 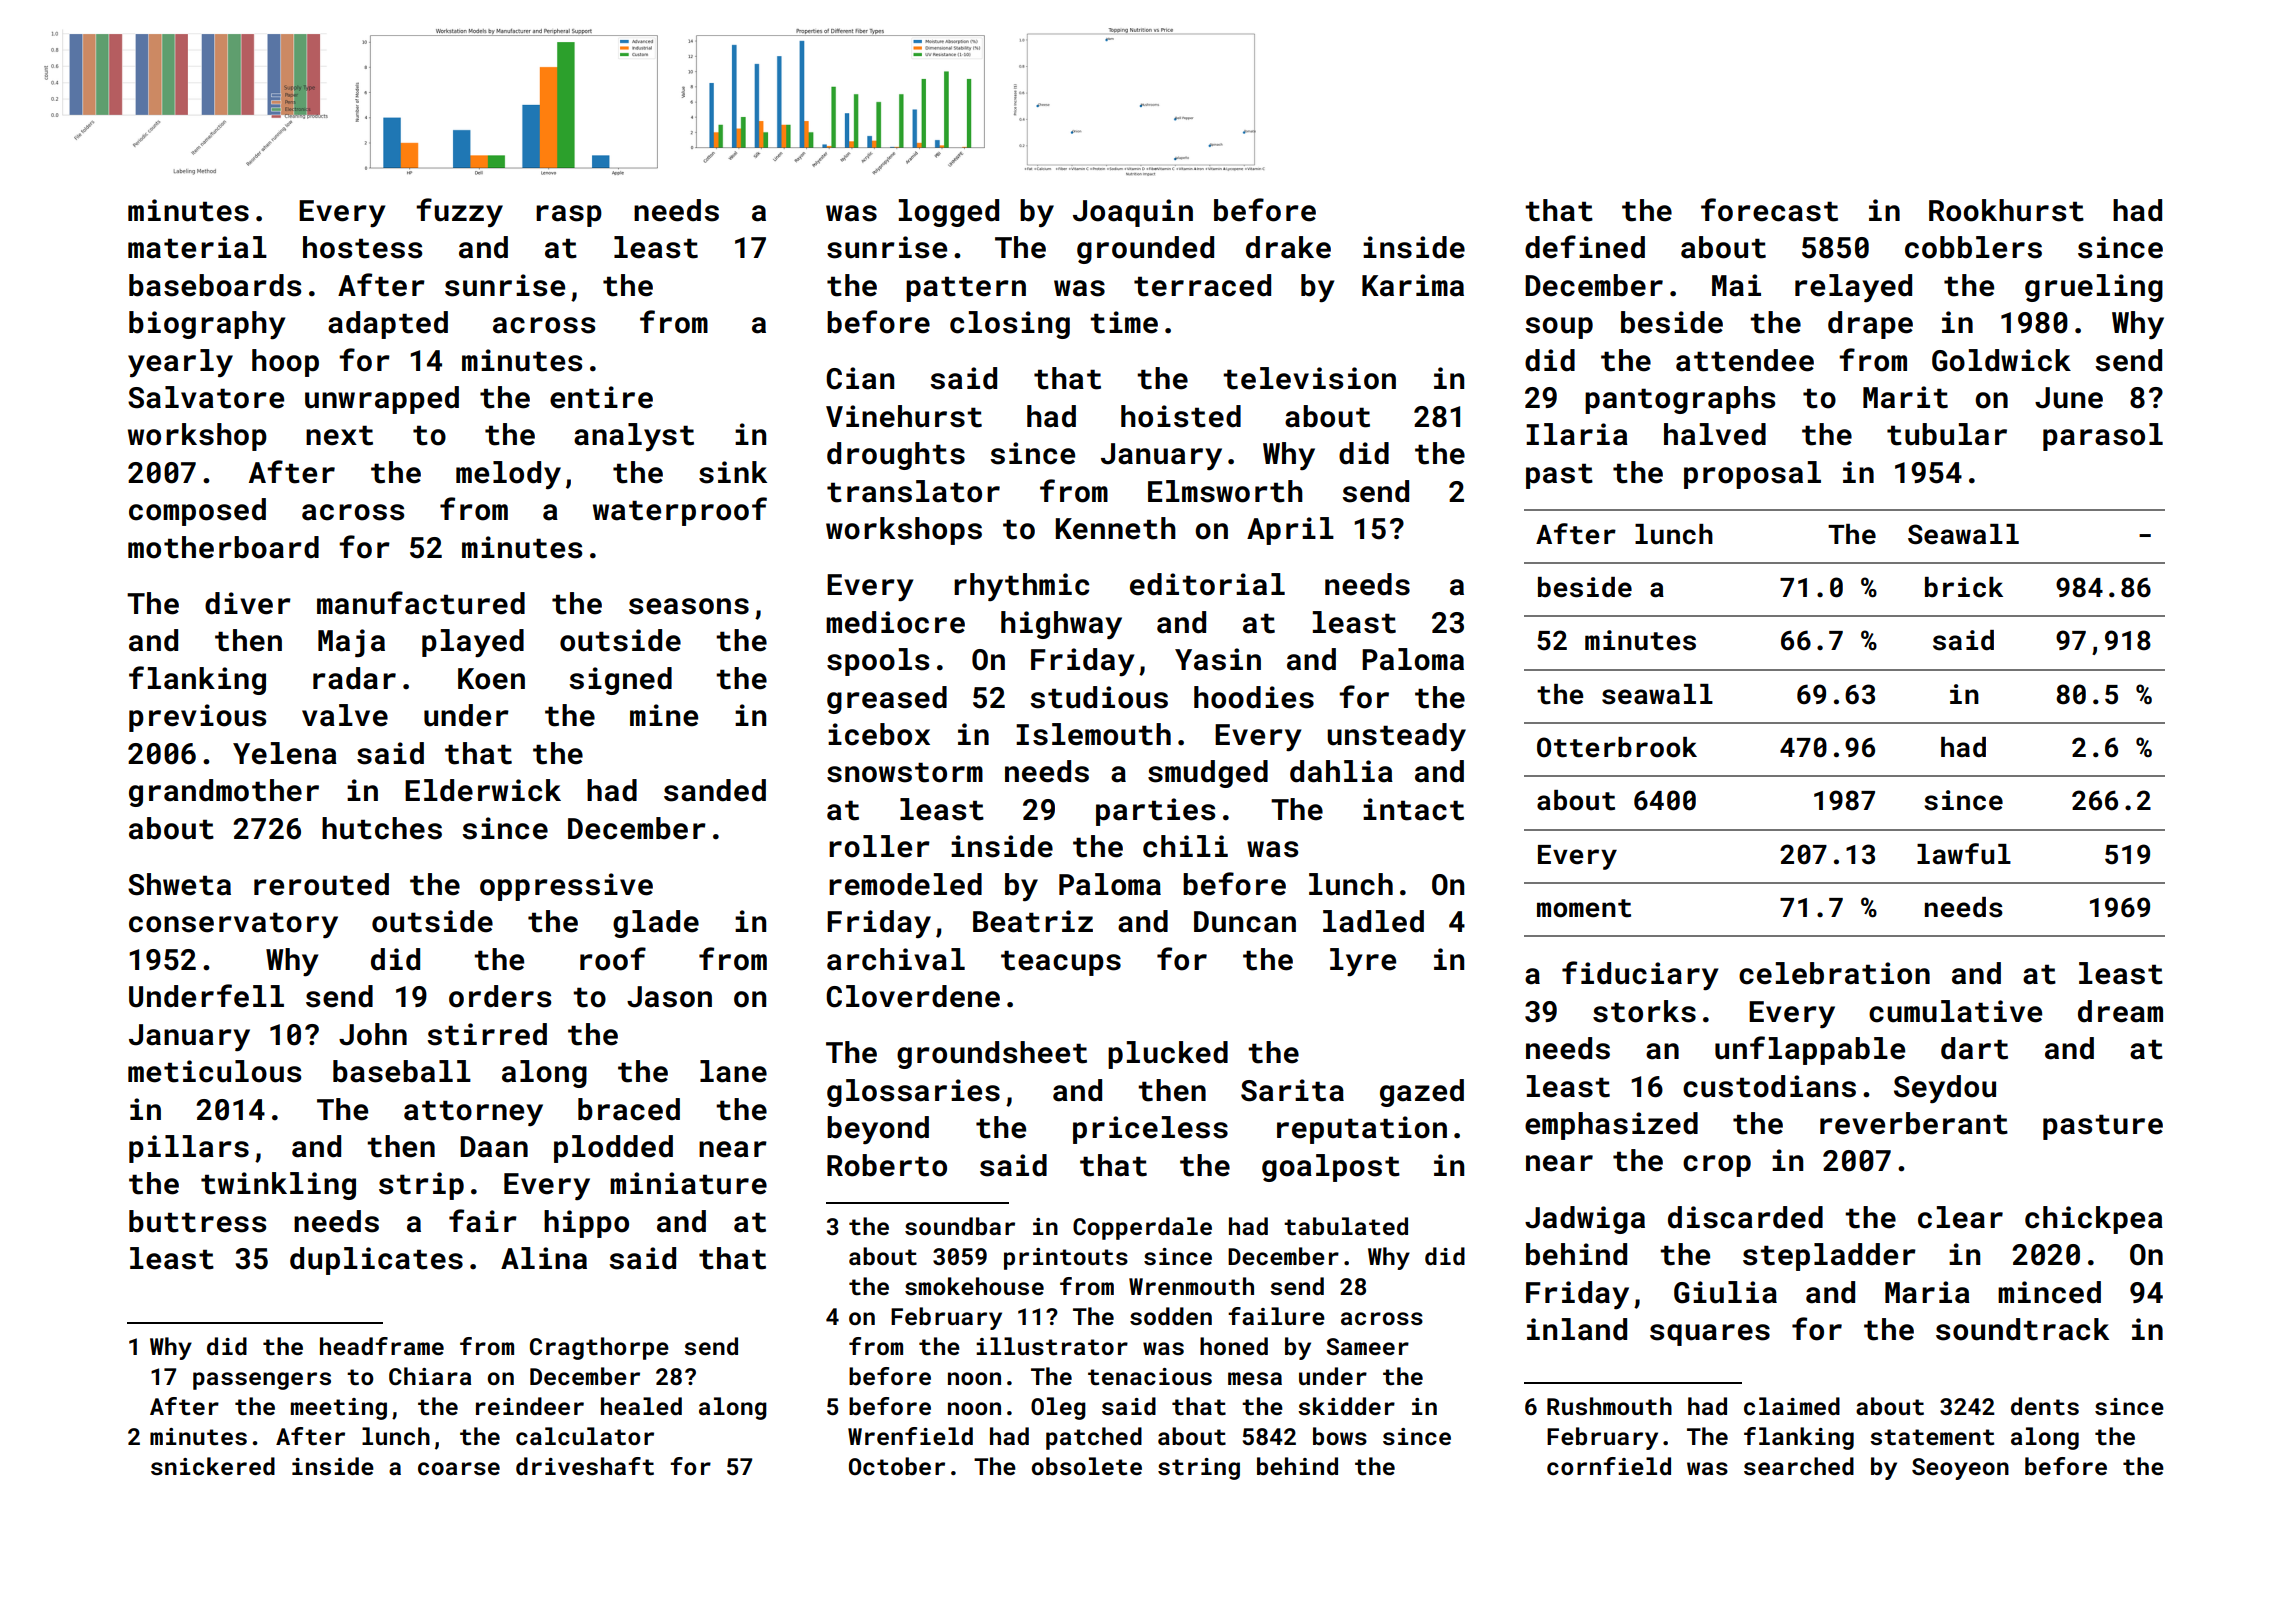 What do you see at coordinates (402, 1071) in the document?
I see `baseball` at bounding box center [402, 1071].
